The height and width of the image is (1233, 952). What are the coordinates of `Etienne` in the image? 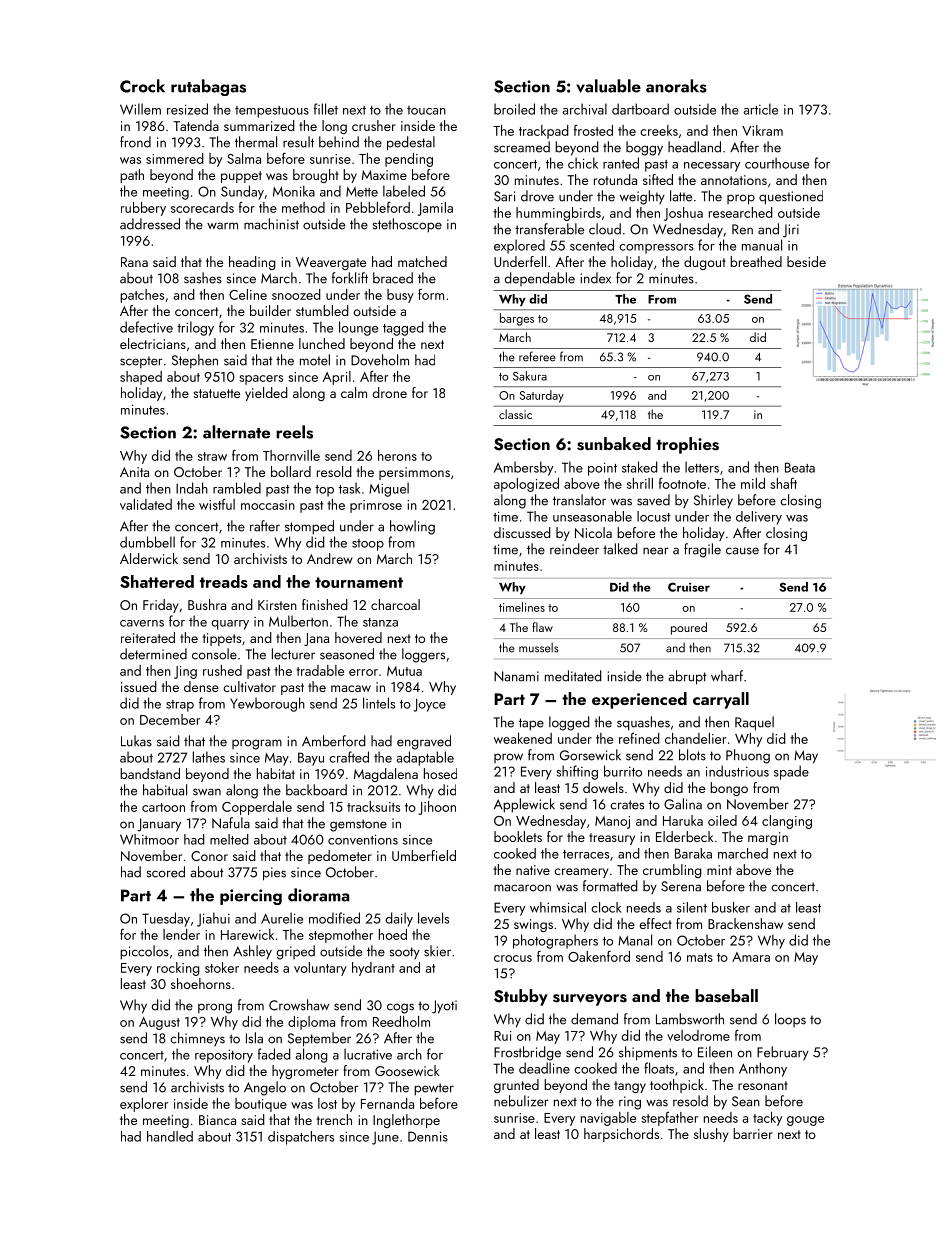 It's located at (272, 344).
